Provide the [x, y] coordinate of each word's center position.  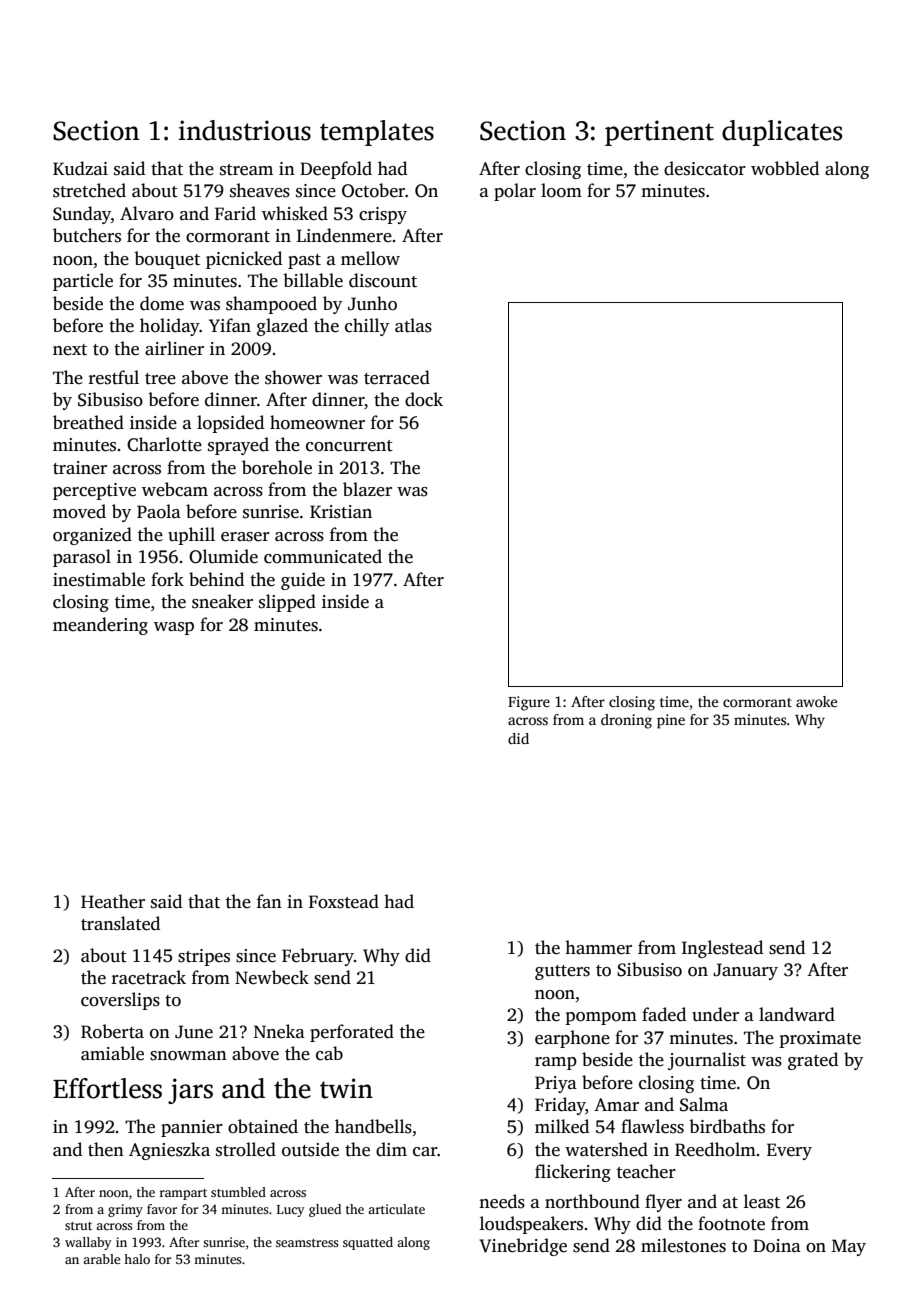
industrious [245, 130]
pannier [192, 1128]
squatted [368, 1243]
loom [561, 190]
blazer [367, 489]
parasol [82, 558]
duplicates [782, 133]
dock [424, 399]
